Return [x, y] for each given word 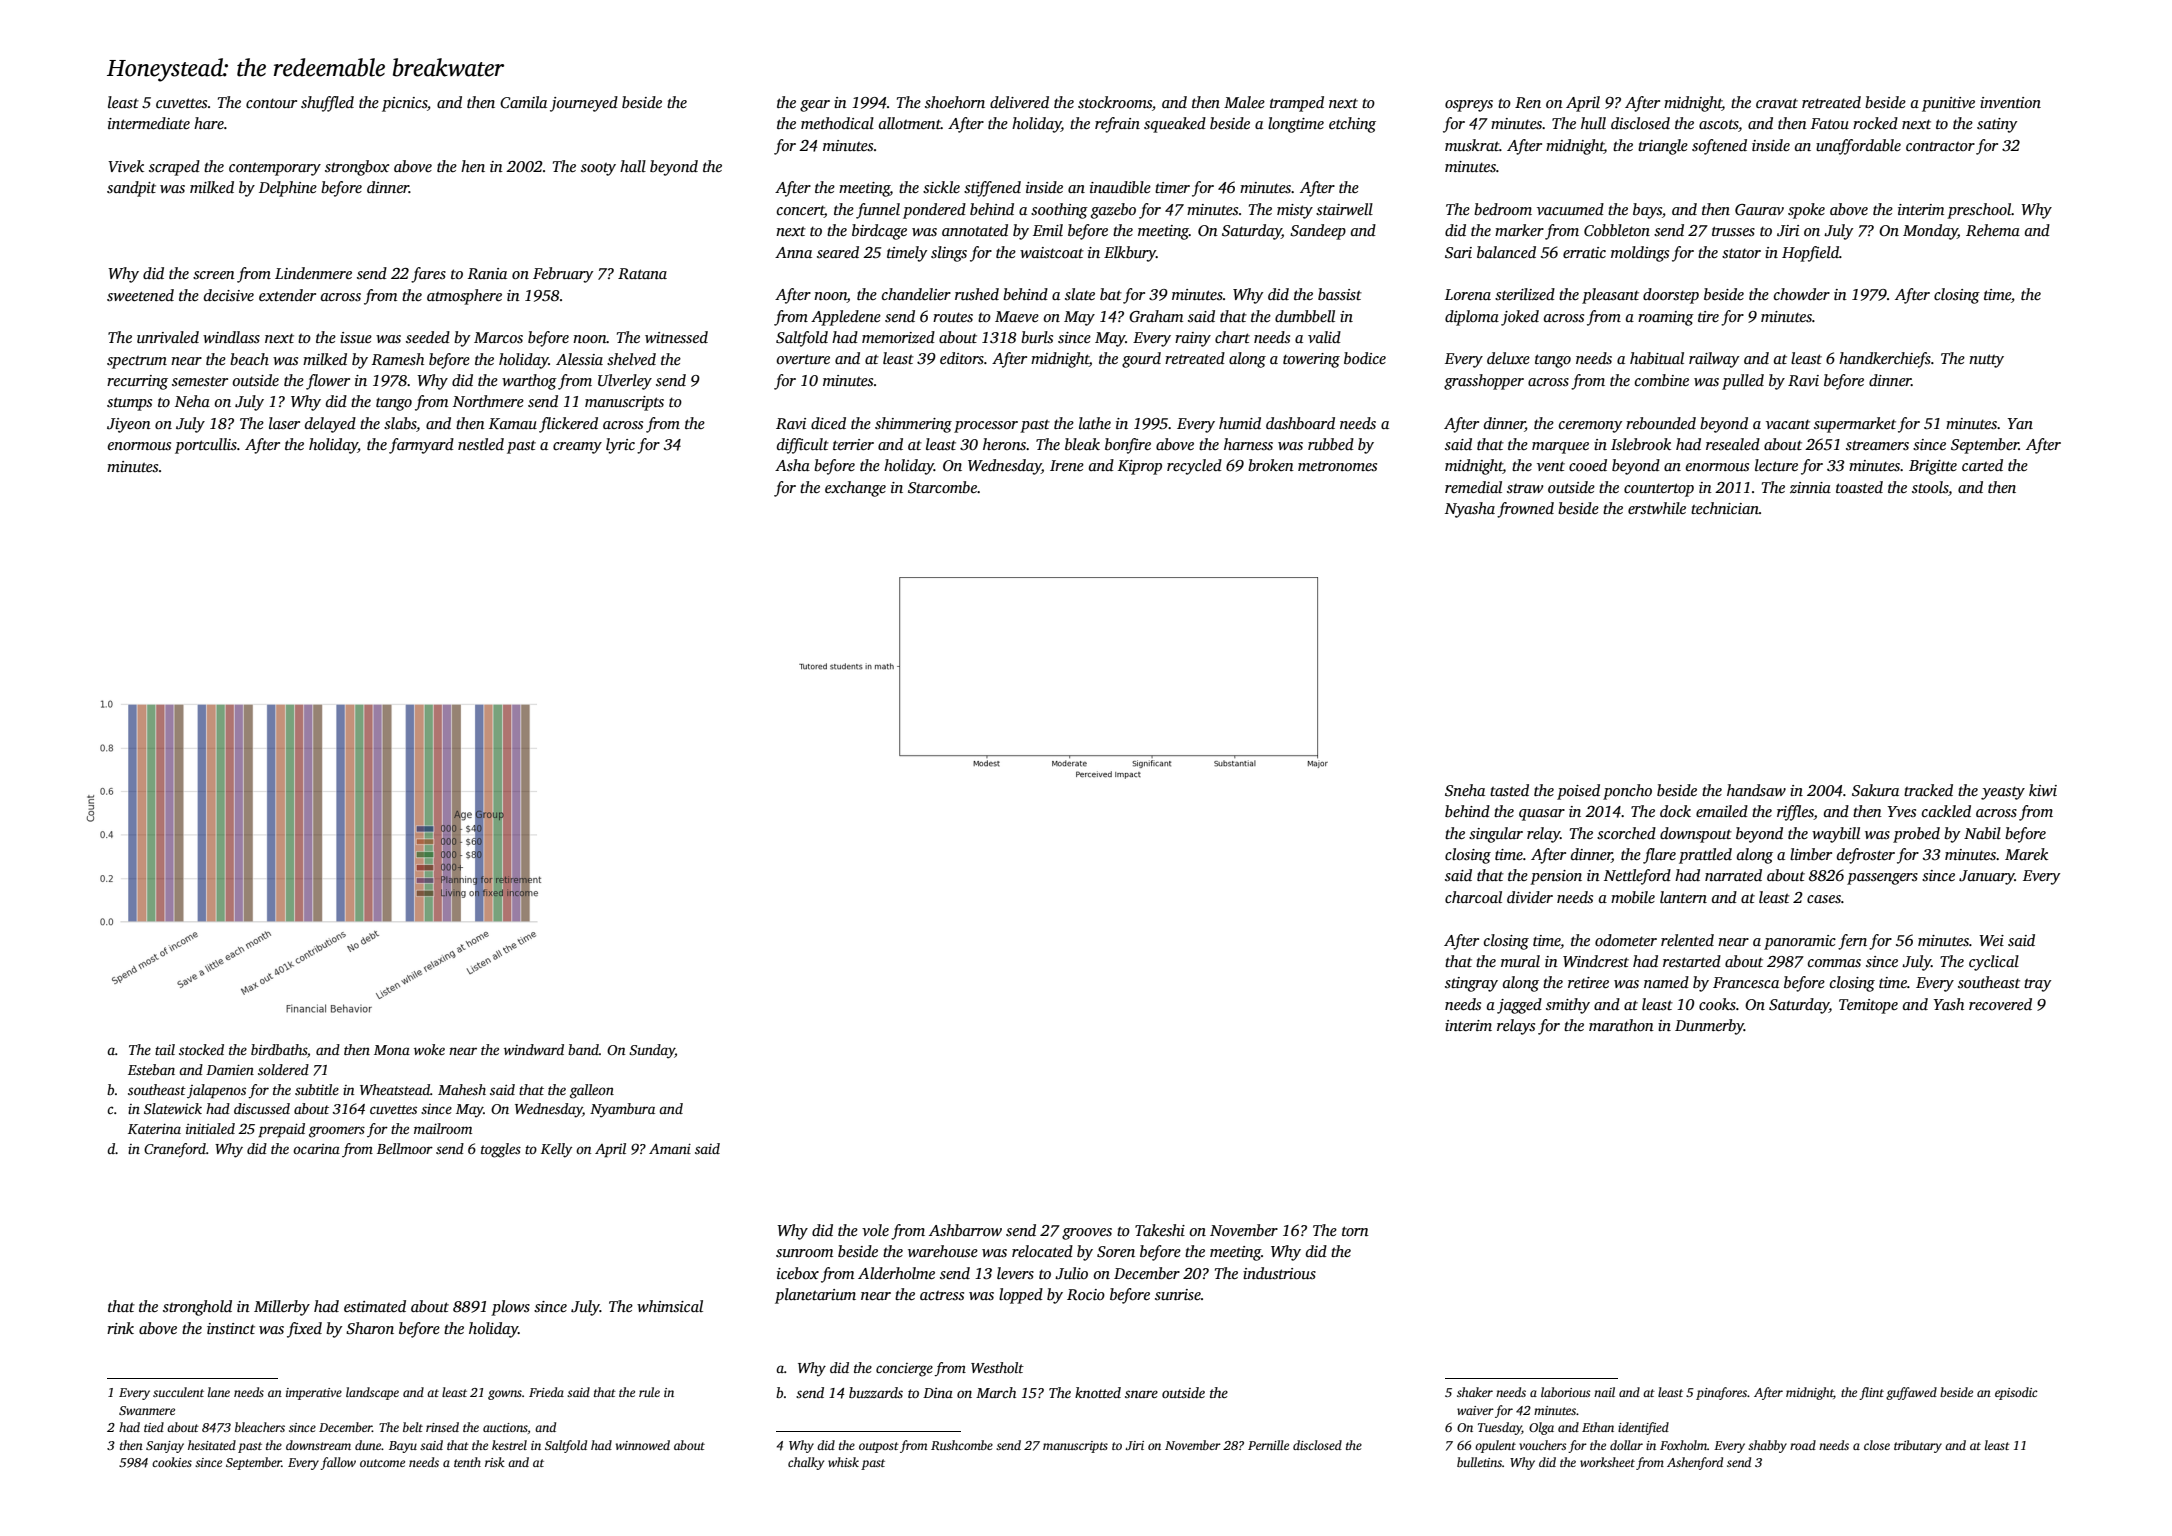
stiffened [992, 189]
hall [633, 166]
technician [1725, 508]
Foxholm [1683, 1445]
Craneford [175, 1150]
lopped [1021, 1296]
